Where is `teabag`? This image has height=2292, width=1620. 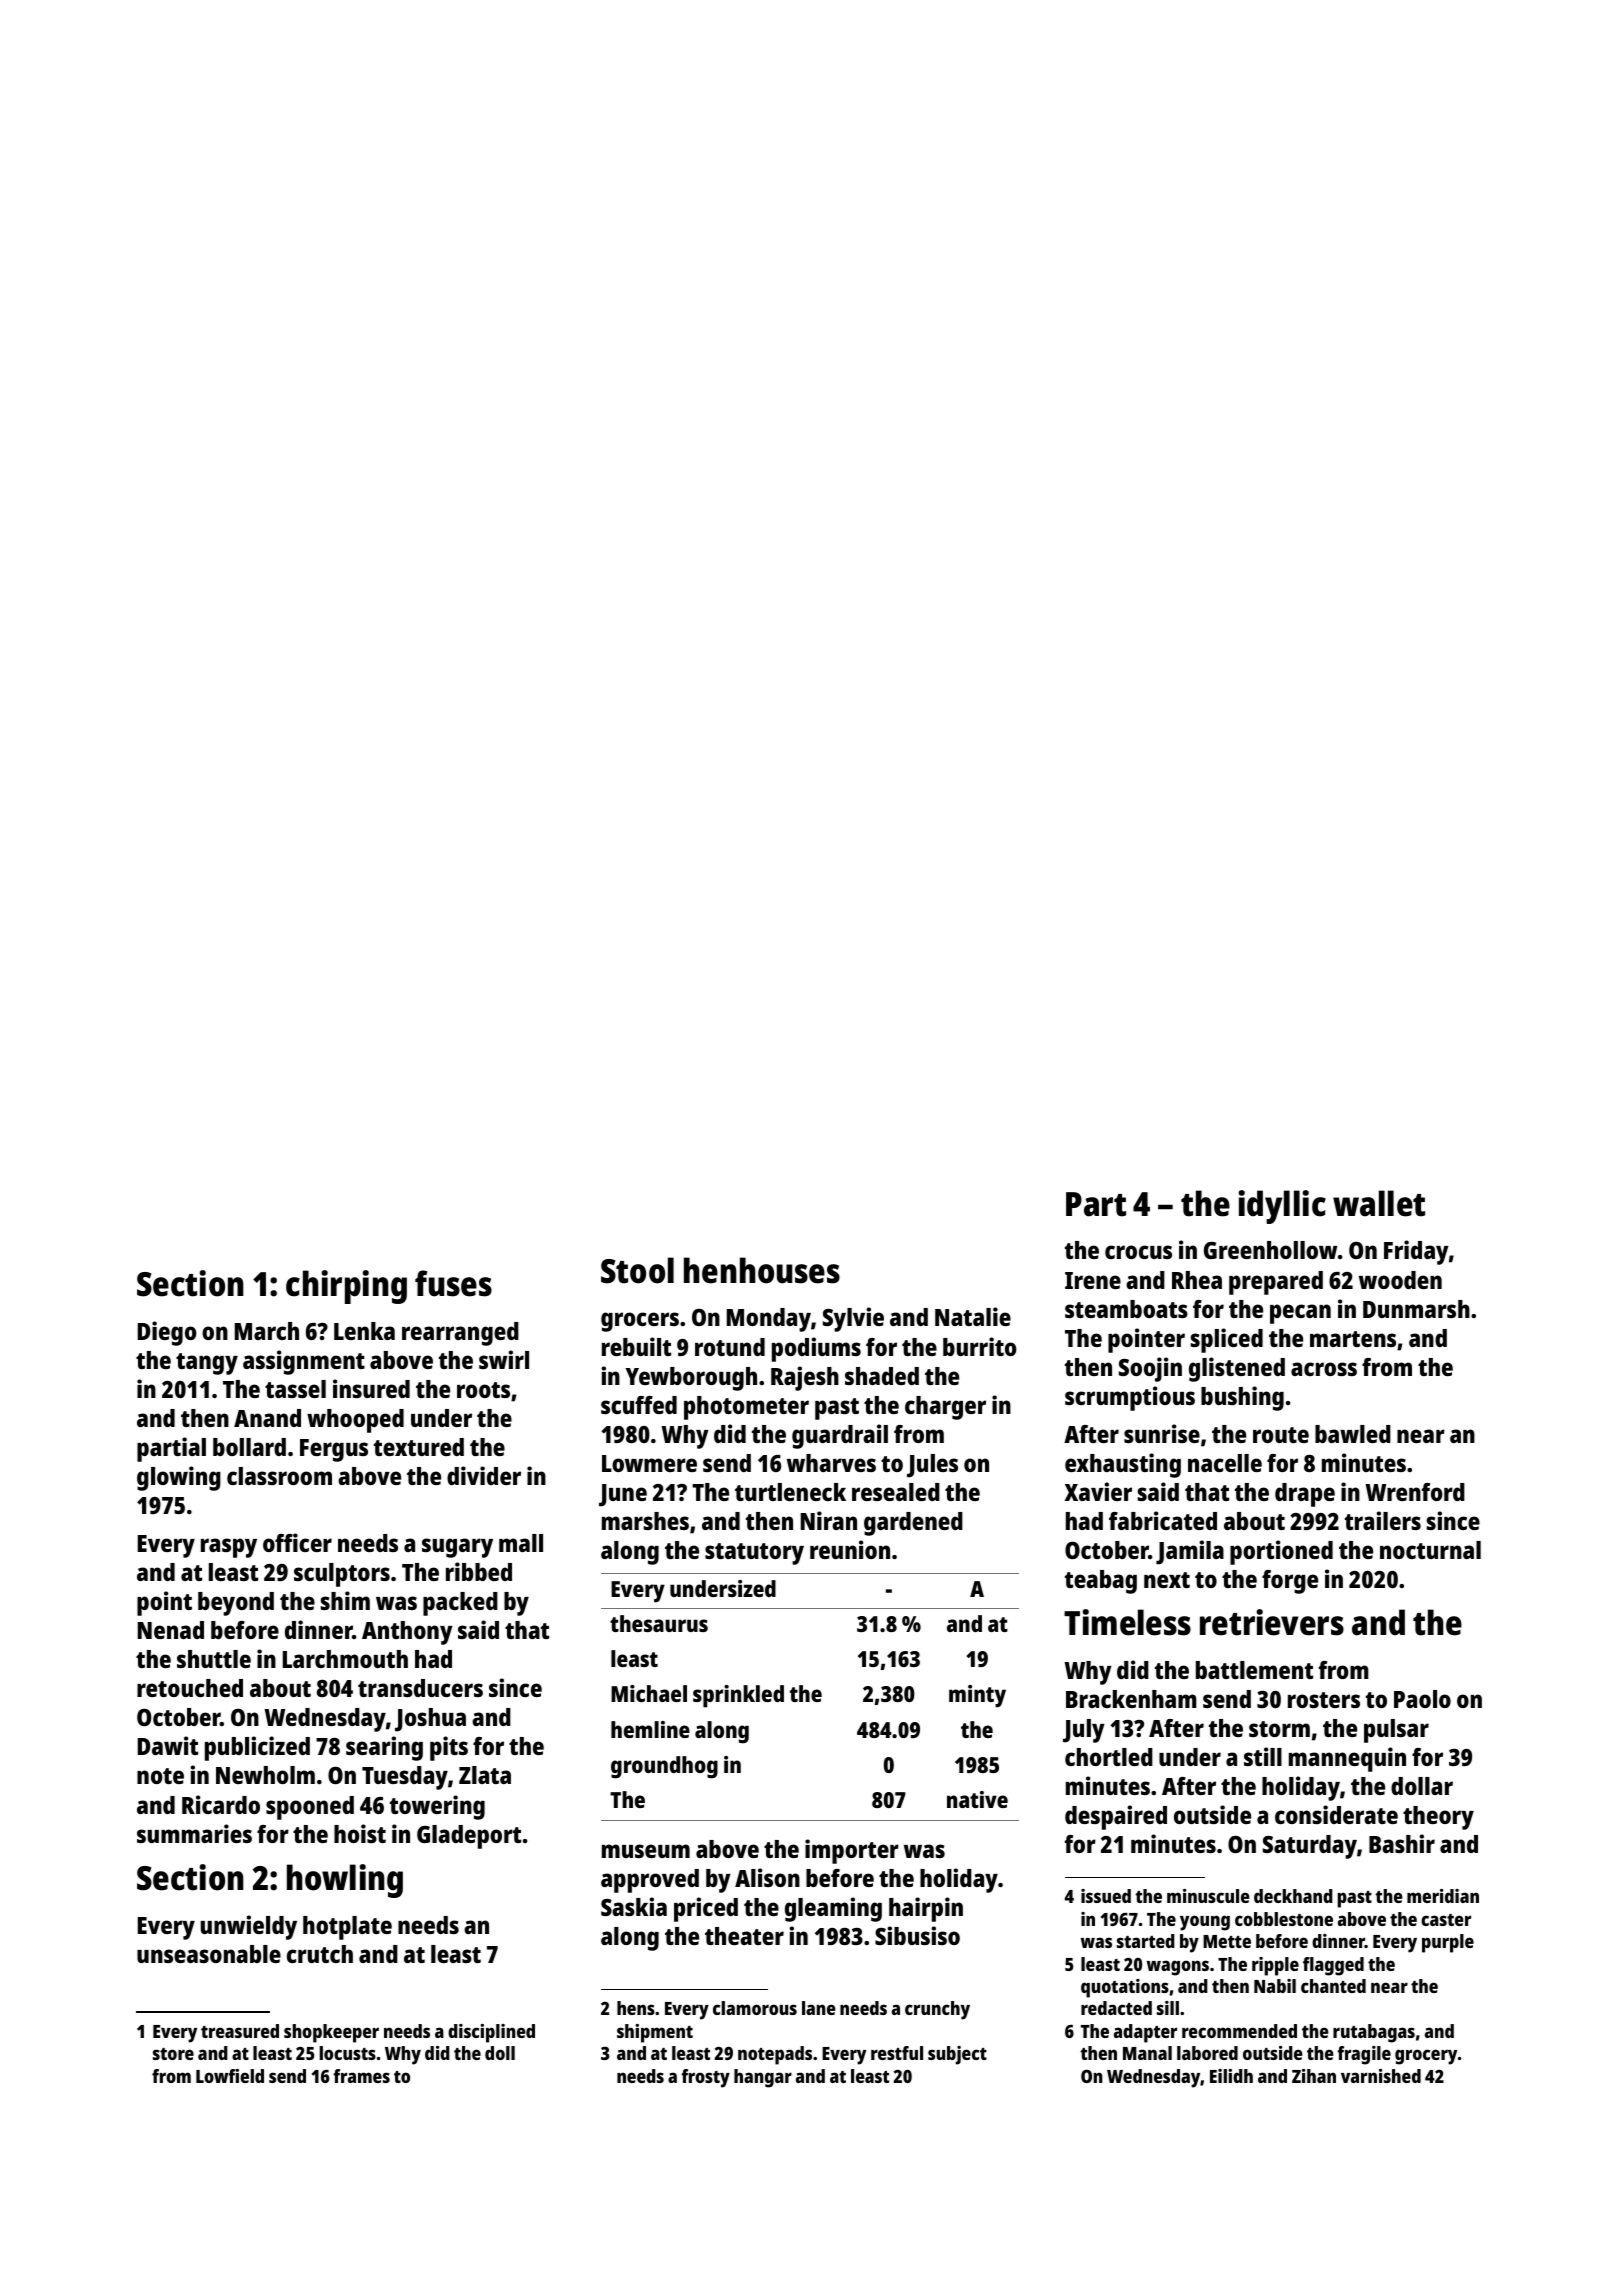 teabag is located at coordinates (1101, 1582).
